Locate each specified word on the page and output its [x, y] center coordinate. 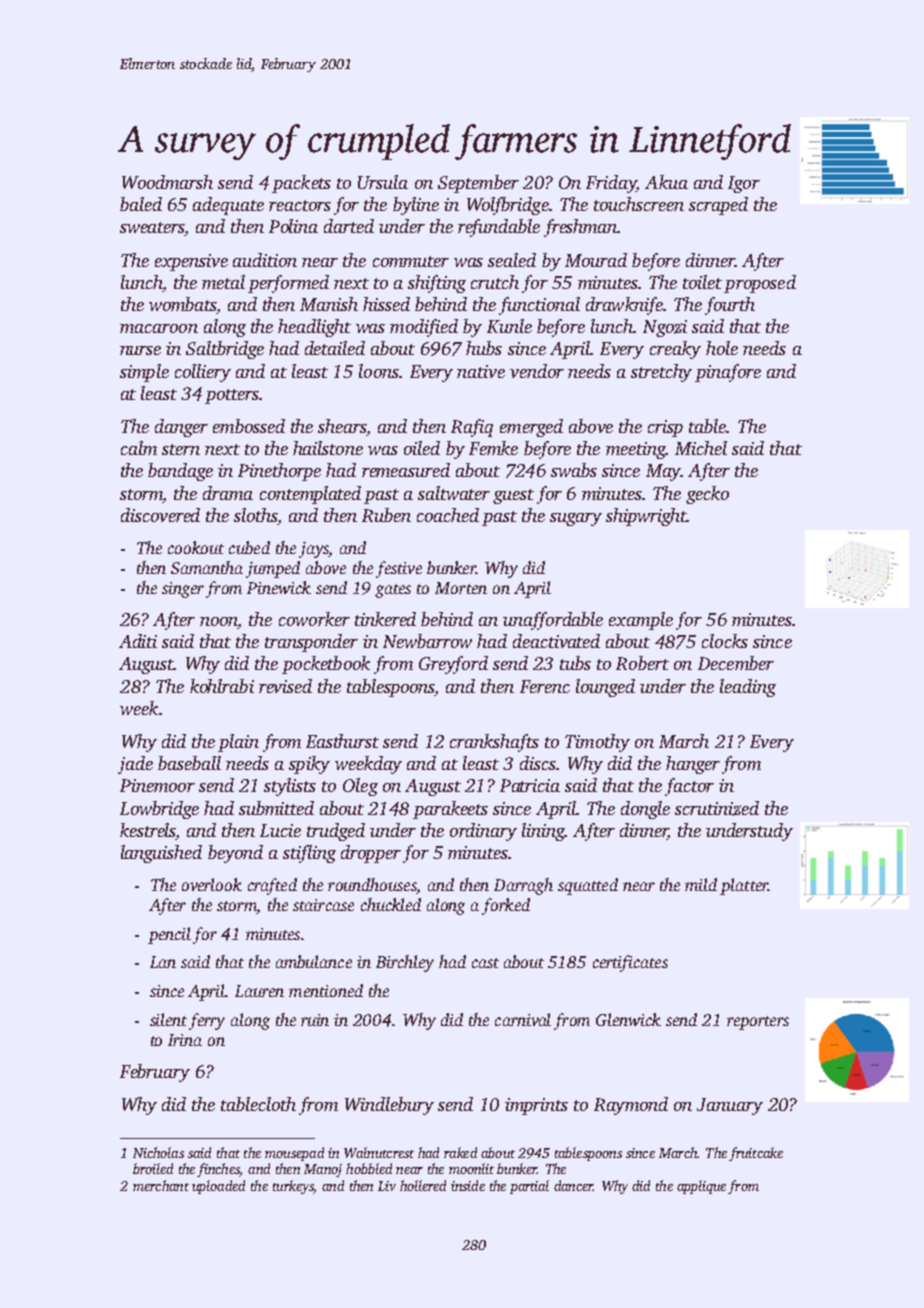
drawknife [624, 306]
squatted [588, 886]
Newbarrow [427, 641]
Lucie [280, 830]
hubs [484, 348]
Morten [461, 588]
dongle [645, 810]
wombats [182, 304]
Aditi [138, 641]
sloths [256, 516]
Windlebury [389, 1106]
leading [748, 688]
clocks [725, 641]
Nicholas [158, 1152]
